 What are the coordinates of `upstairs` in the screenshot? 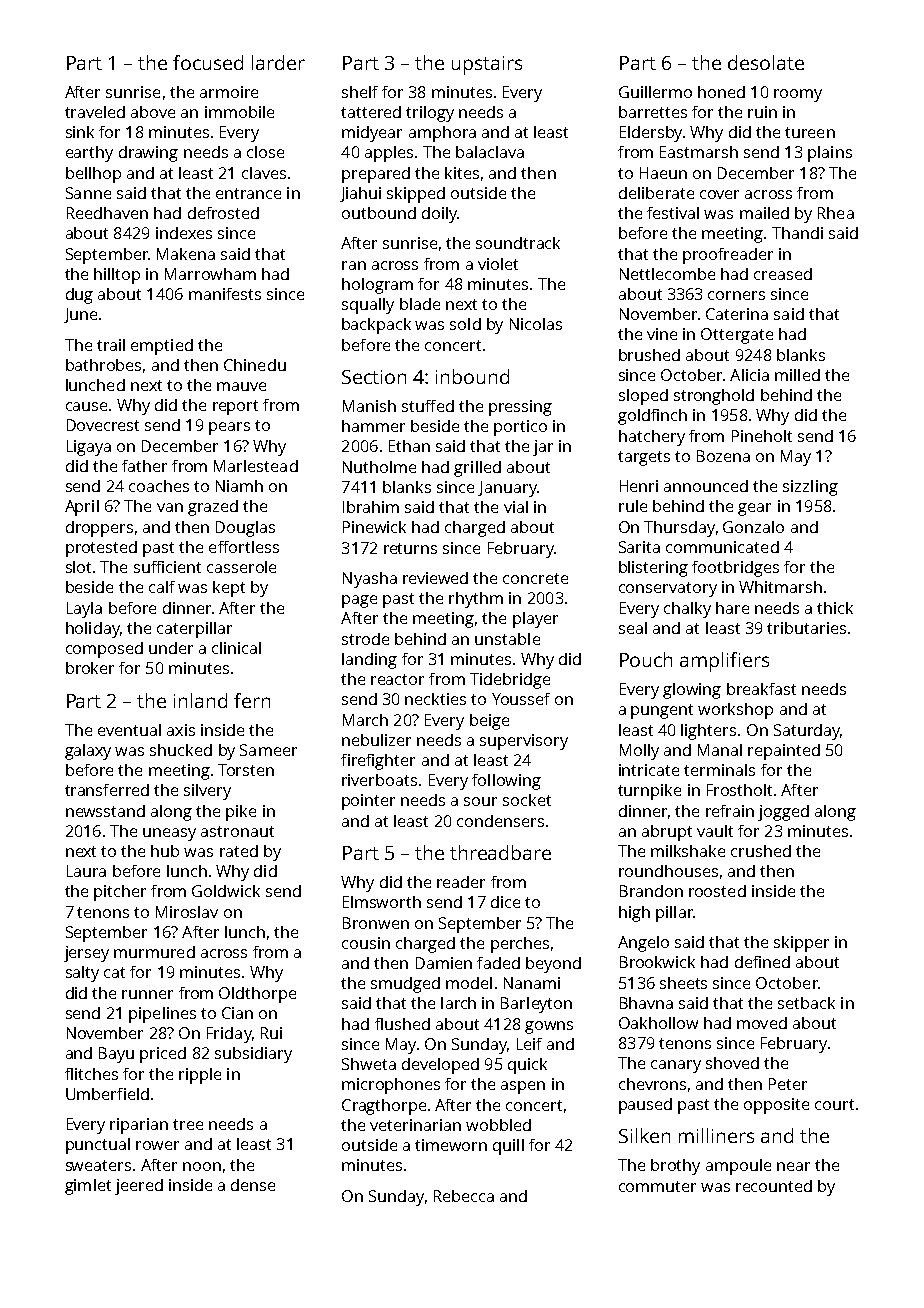 It's located at (487, 65).
